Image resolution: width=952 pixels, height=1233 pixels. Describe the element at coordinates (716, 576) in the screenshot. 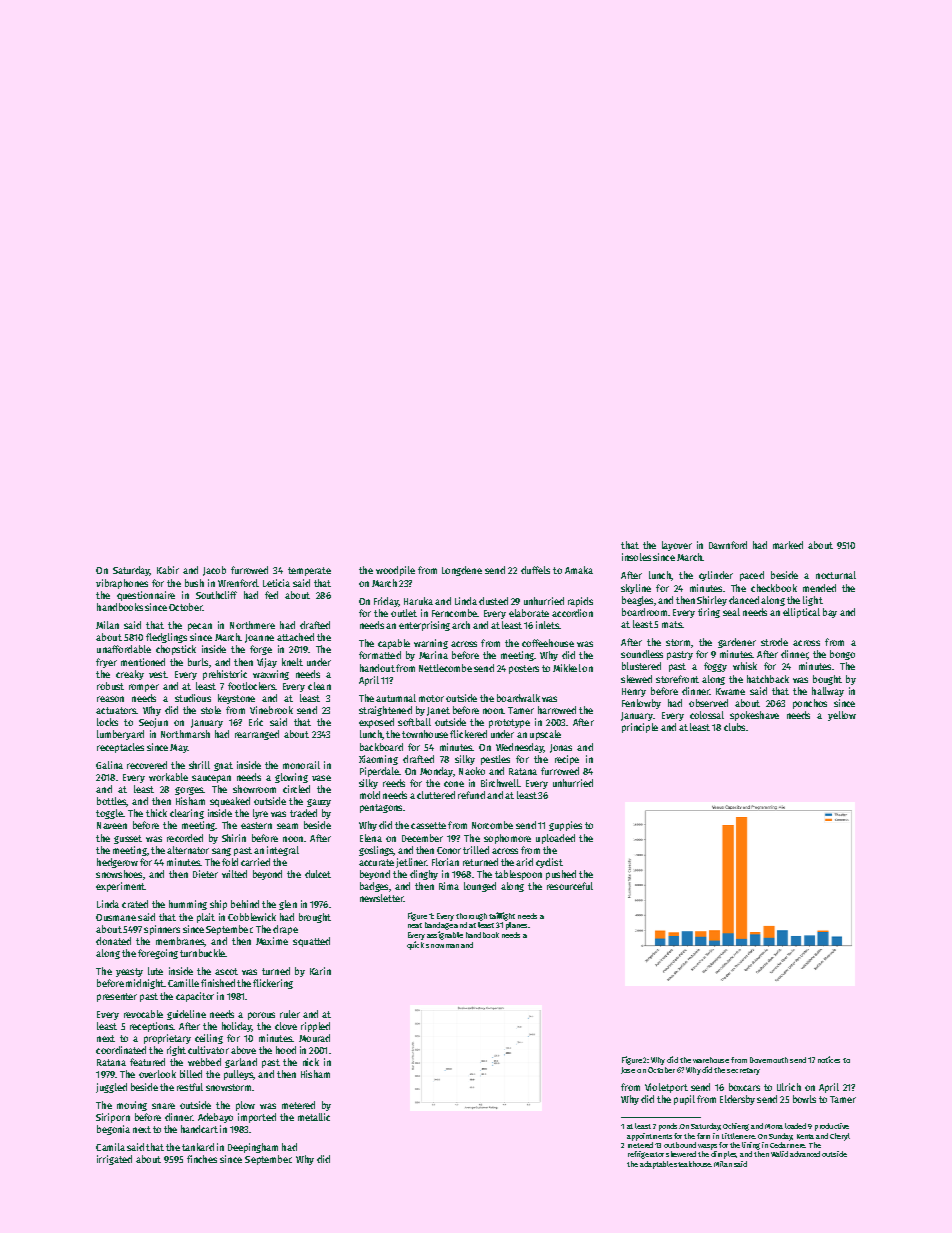

I see `cylinder` at that location.
